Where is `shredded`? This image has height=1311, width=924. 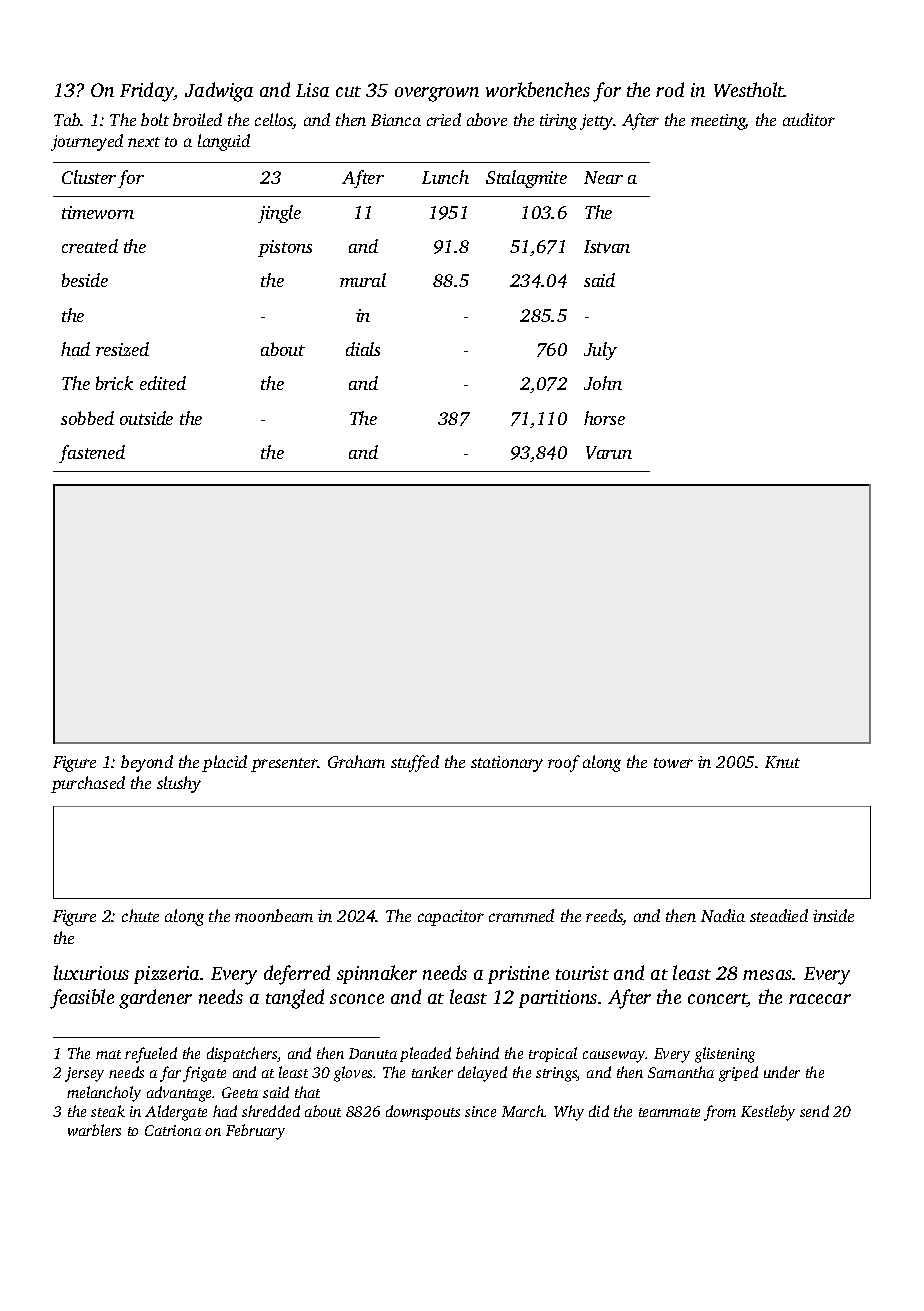 shredded is located at coordinates (271, 1111).
